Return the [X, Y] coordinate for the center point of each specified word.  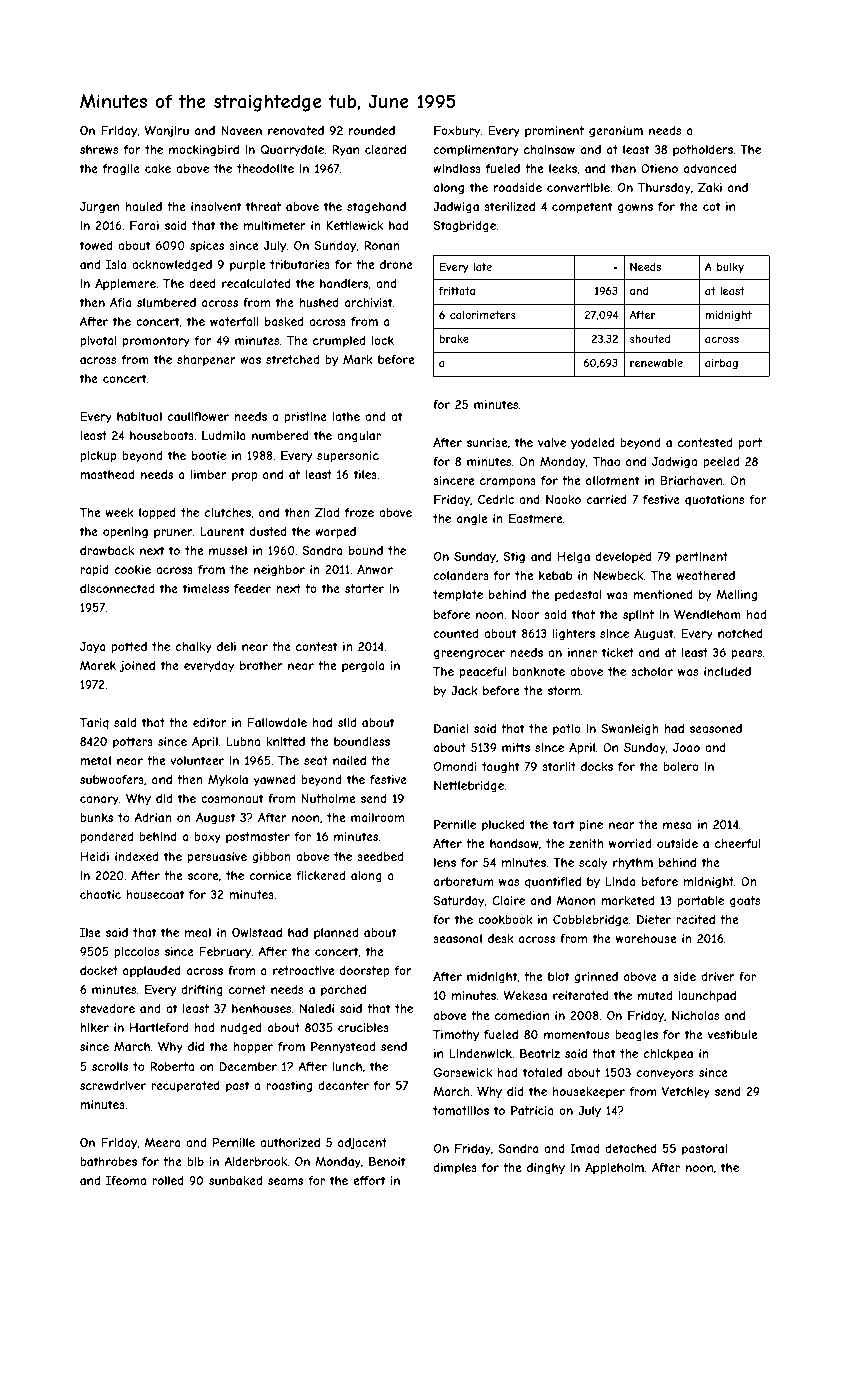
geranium [616, 132]
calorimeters [483, 315]
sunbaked [235, 1180]
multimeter [275, 225]
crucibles [363, 1027]
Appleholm [614, 1169]
